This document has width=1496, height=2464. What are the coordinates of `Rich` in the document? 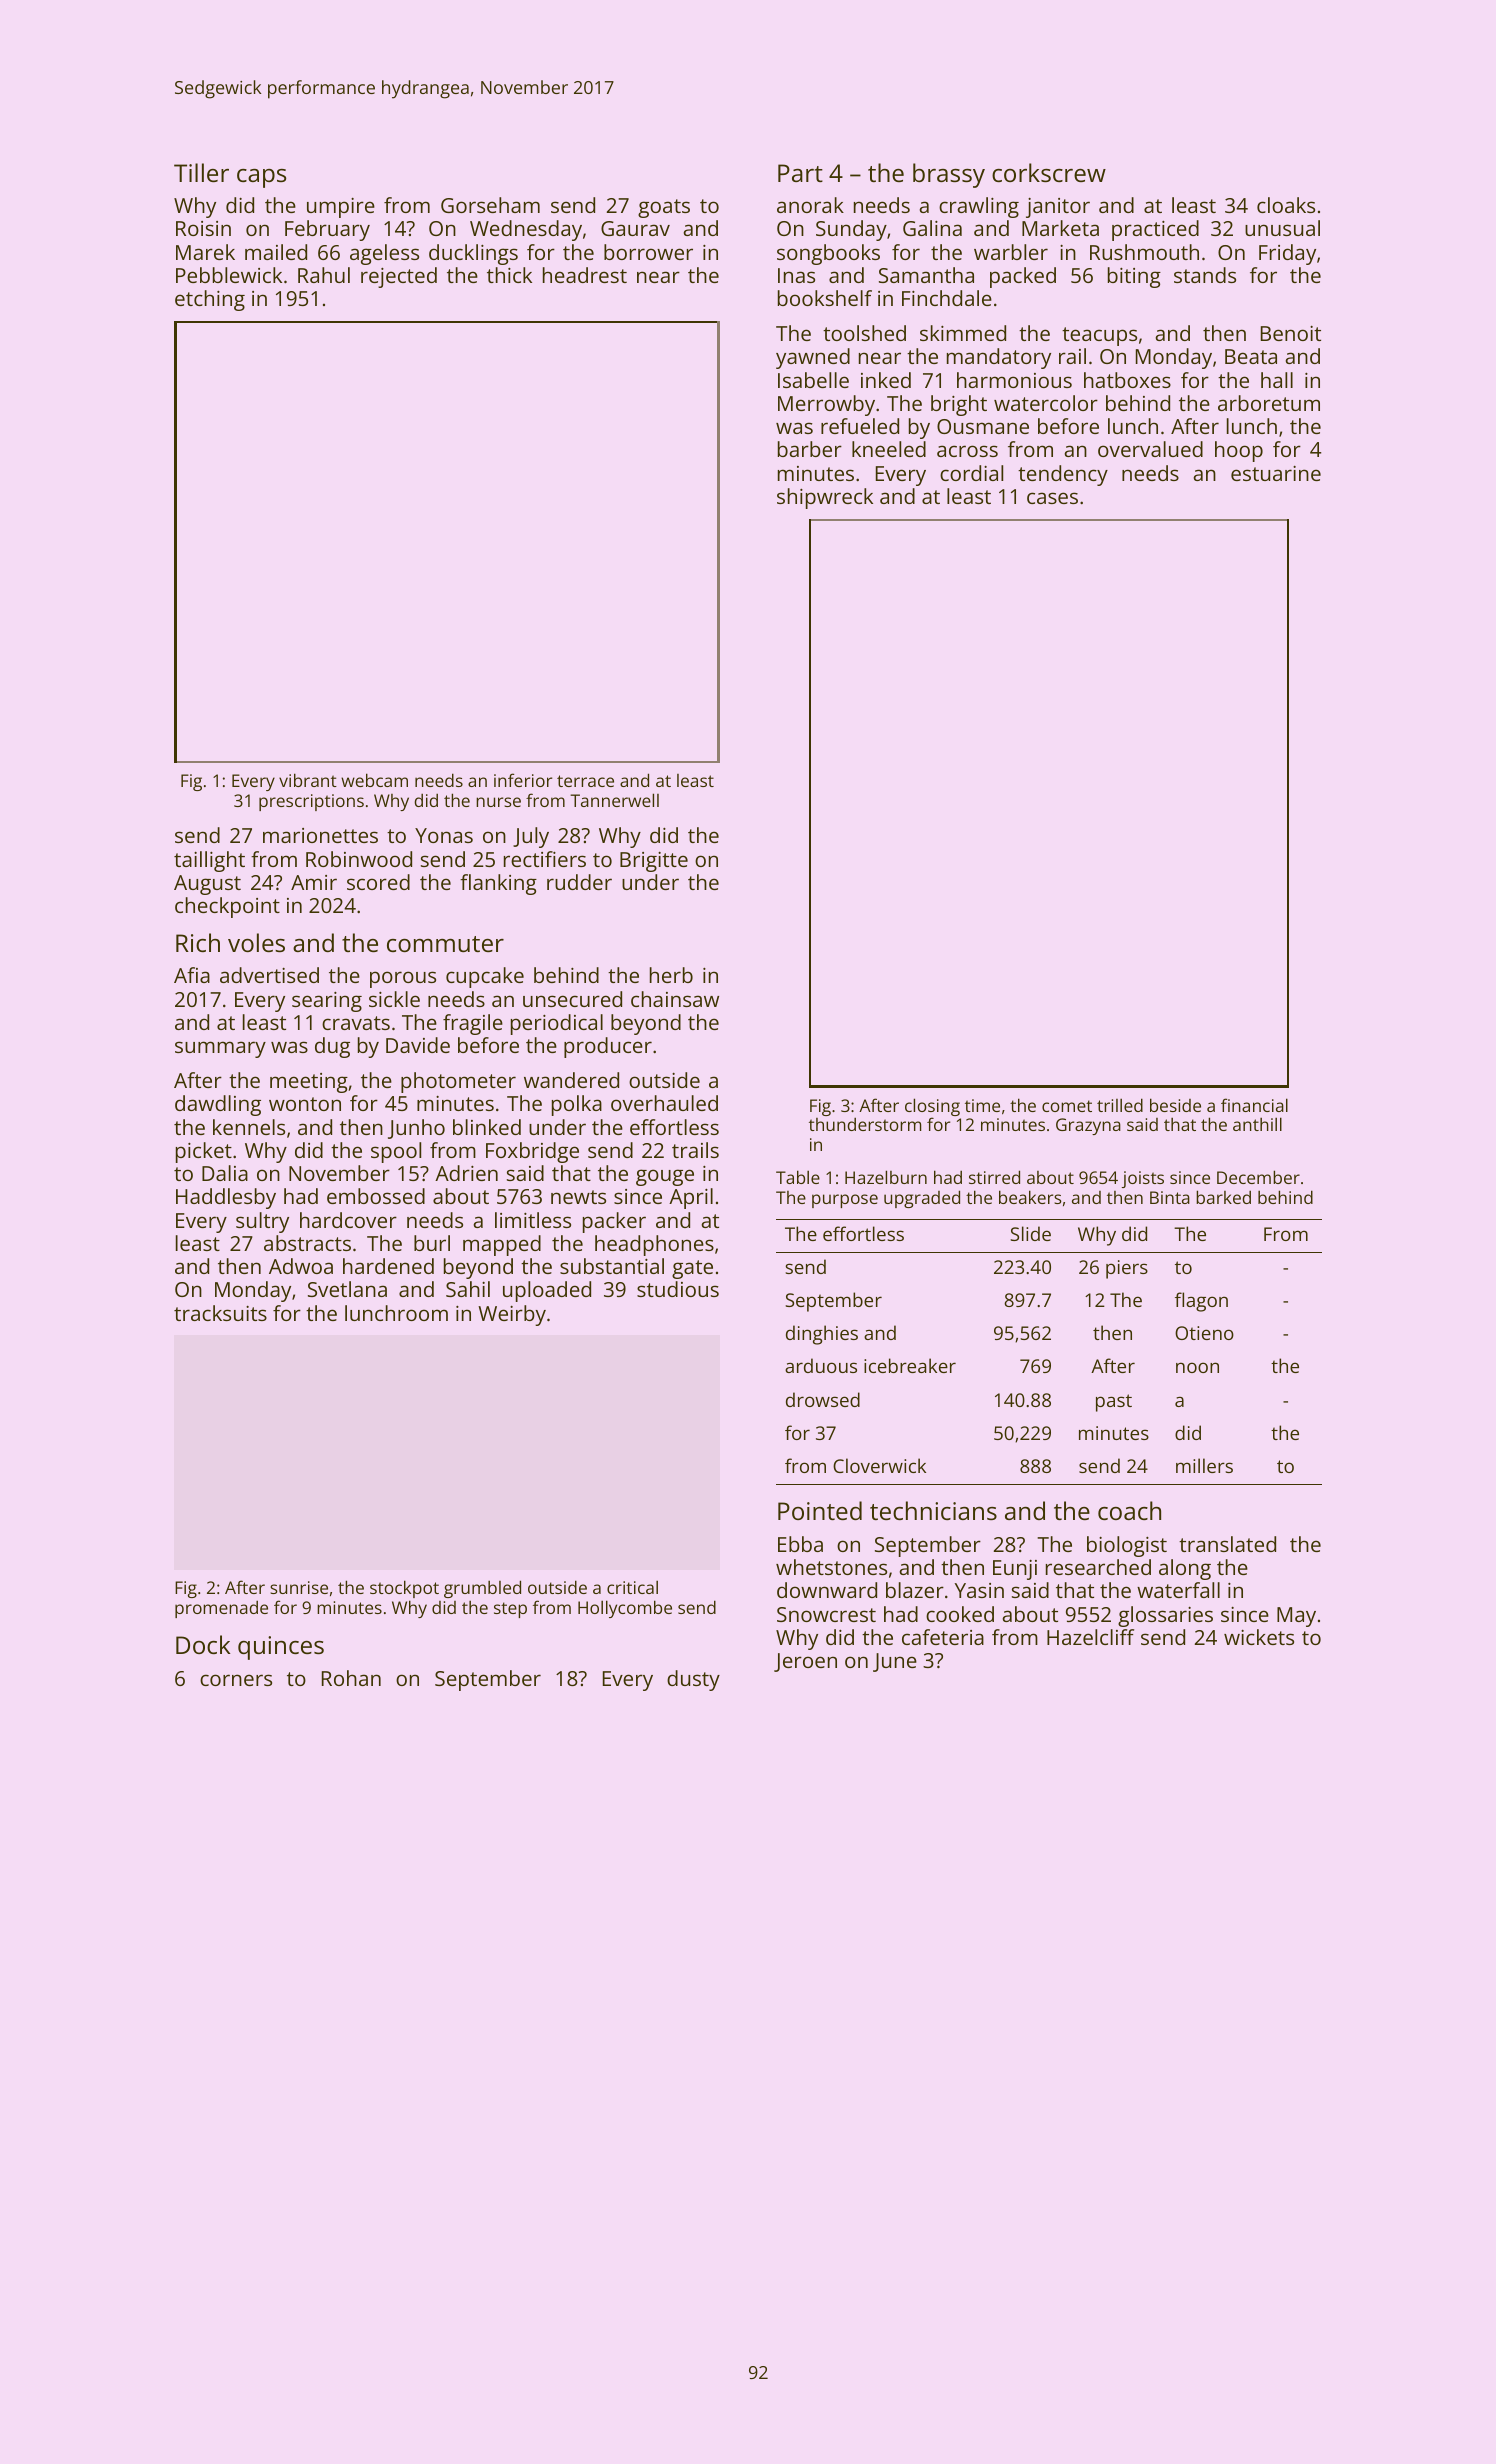 It's located at (198, 942).
